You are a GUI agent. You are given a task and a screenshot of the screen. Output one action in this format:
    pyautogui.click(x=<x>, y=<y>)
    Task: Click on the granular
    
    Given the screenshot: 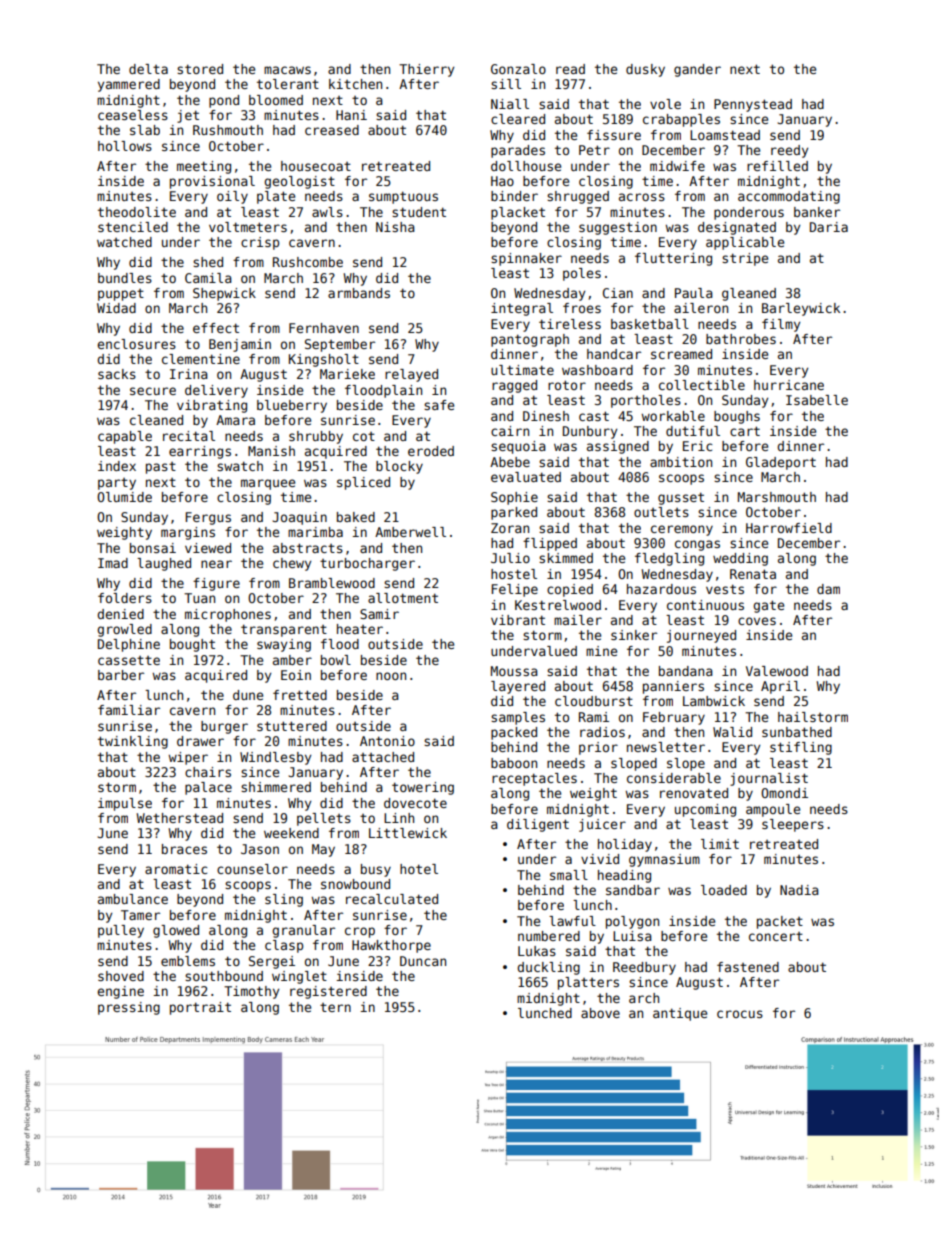 What is the action you would take?
    pyautogui.click(x=303, y=931)
